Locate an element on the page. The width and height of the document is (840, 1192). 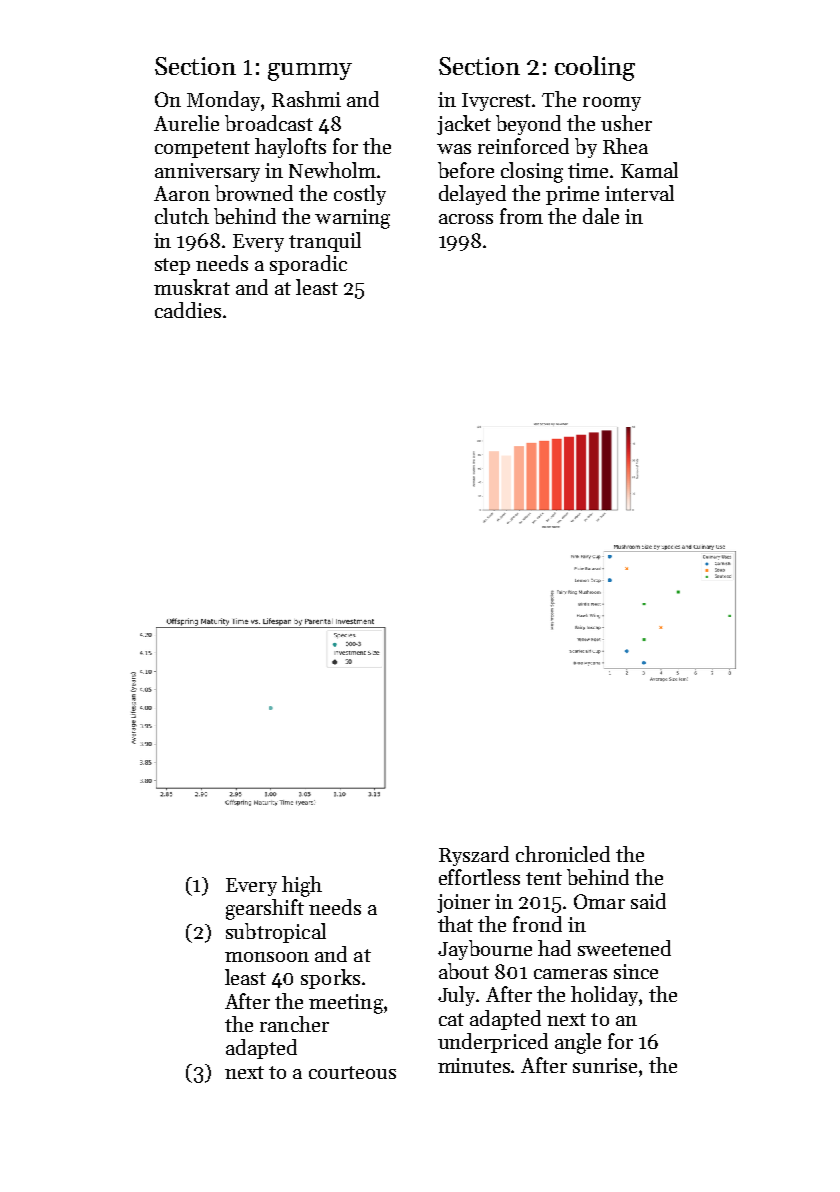
minutes is located at coordinates (475, 1065).
